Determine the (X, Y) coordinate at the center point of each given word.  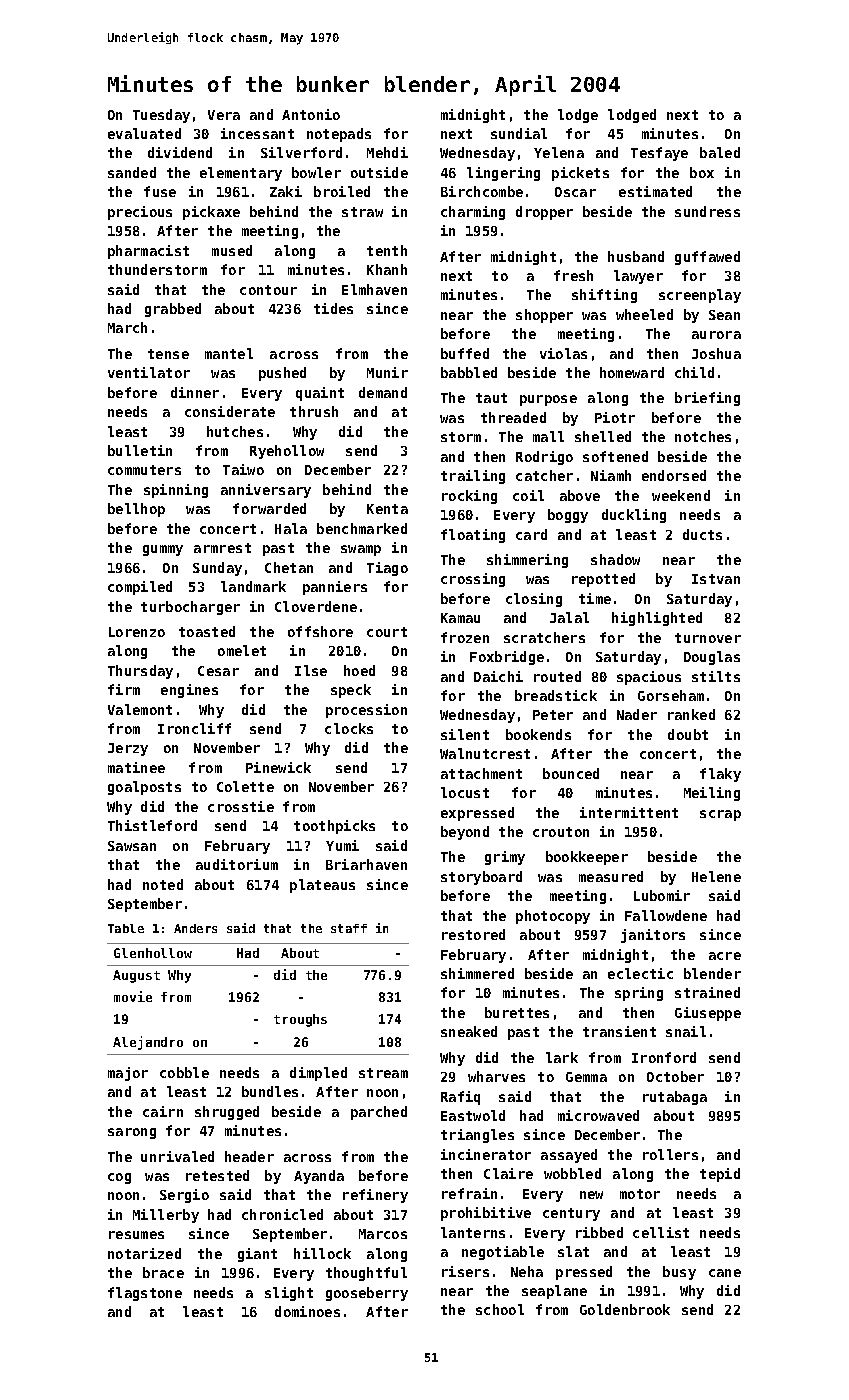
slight (289, 1294)
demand (383, 392)
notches (703, 436)
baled (720, 152)
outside (379, 172)
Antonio (311, 114)
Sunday (217, 569)
